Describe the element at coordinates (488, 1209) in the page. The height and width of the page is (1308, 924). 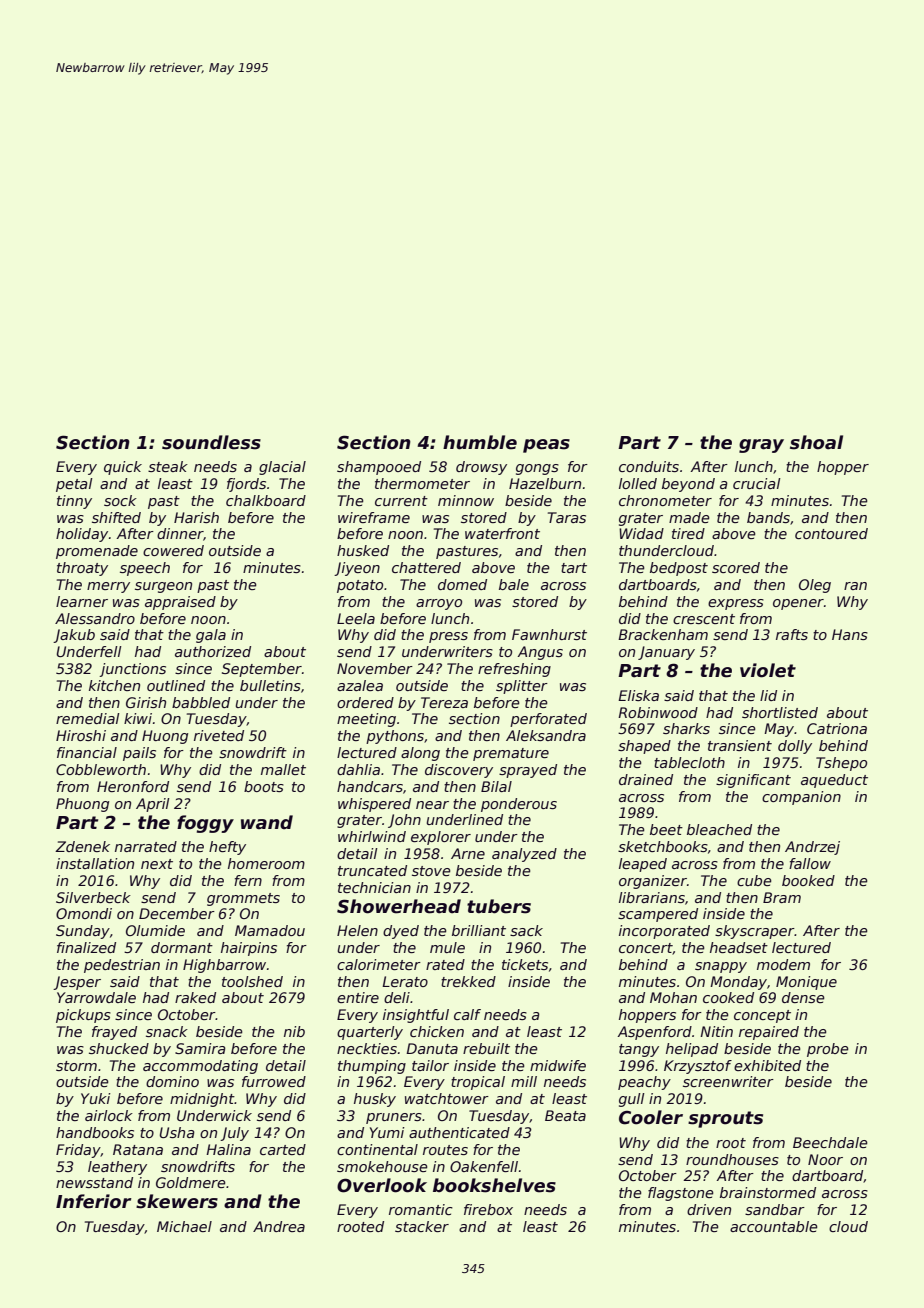
I see `firebox` at that location.
